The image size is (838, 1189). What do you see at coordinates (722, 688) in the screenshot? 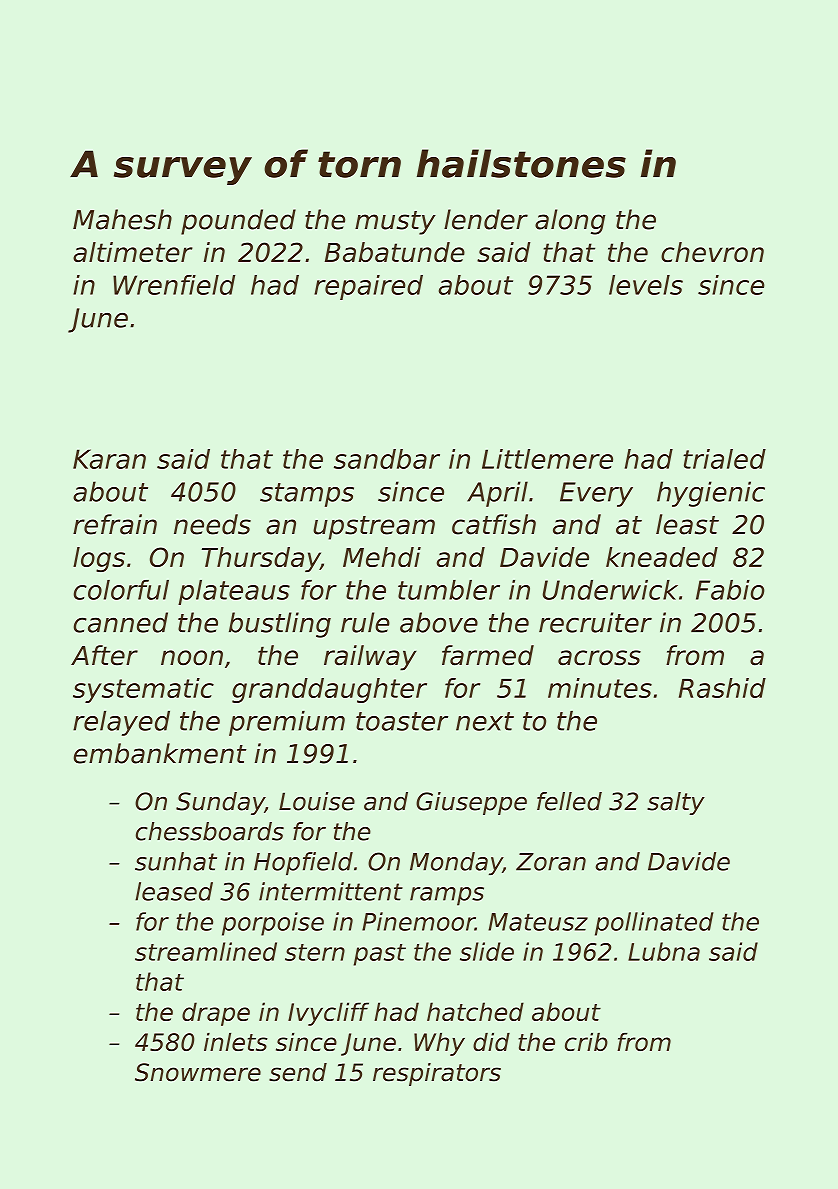
I see `Rashid` at bounding box center [722, 688].
